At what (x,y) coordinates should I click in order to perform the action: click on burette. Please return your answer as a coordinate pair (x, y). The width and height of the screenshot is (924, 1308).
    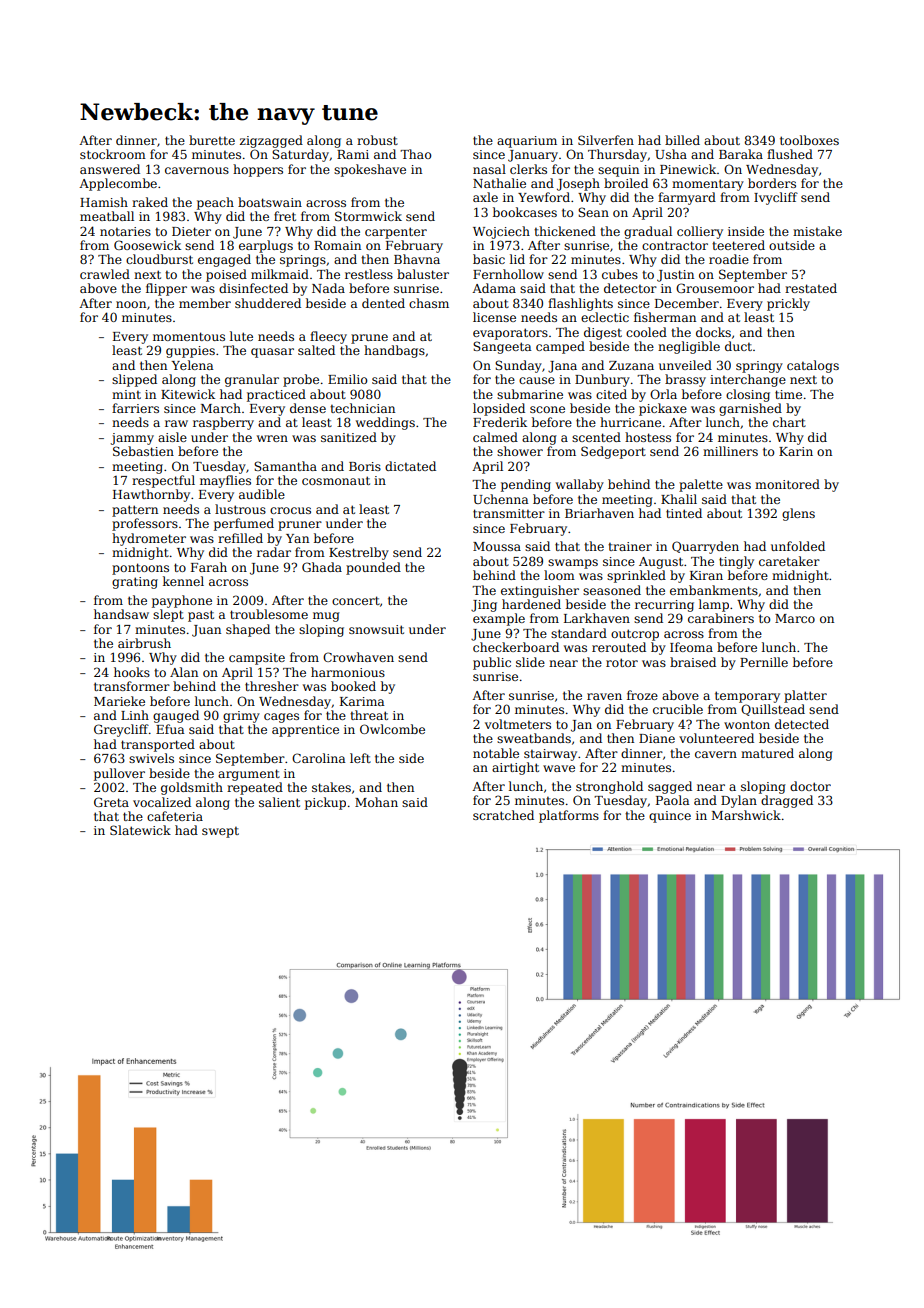
    Looking at the image, I should click on (212, 140).
